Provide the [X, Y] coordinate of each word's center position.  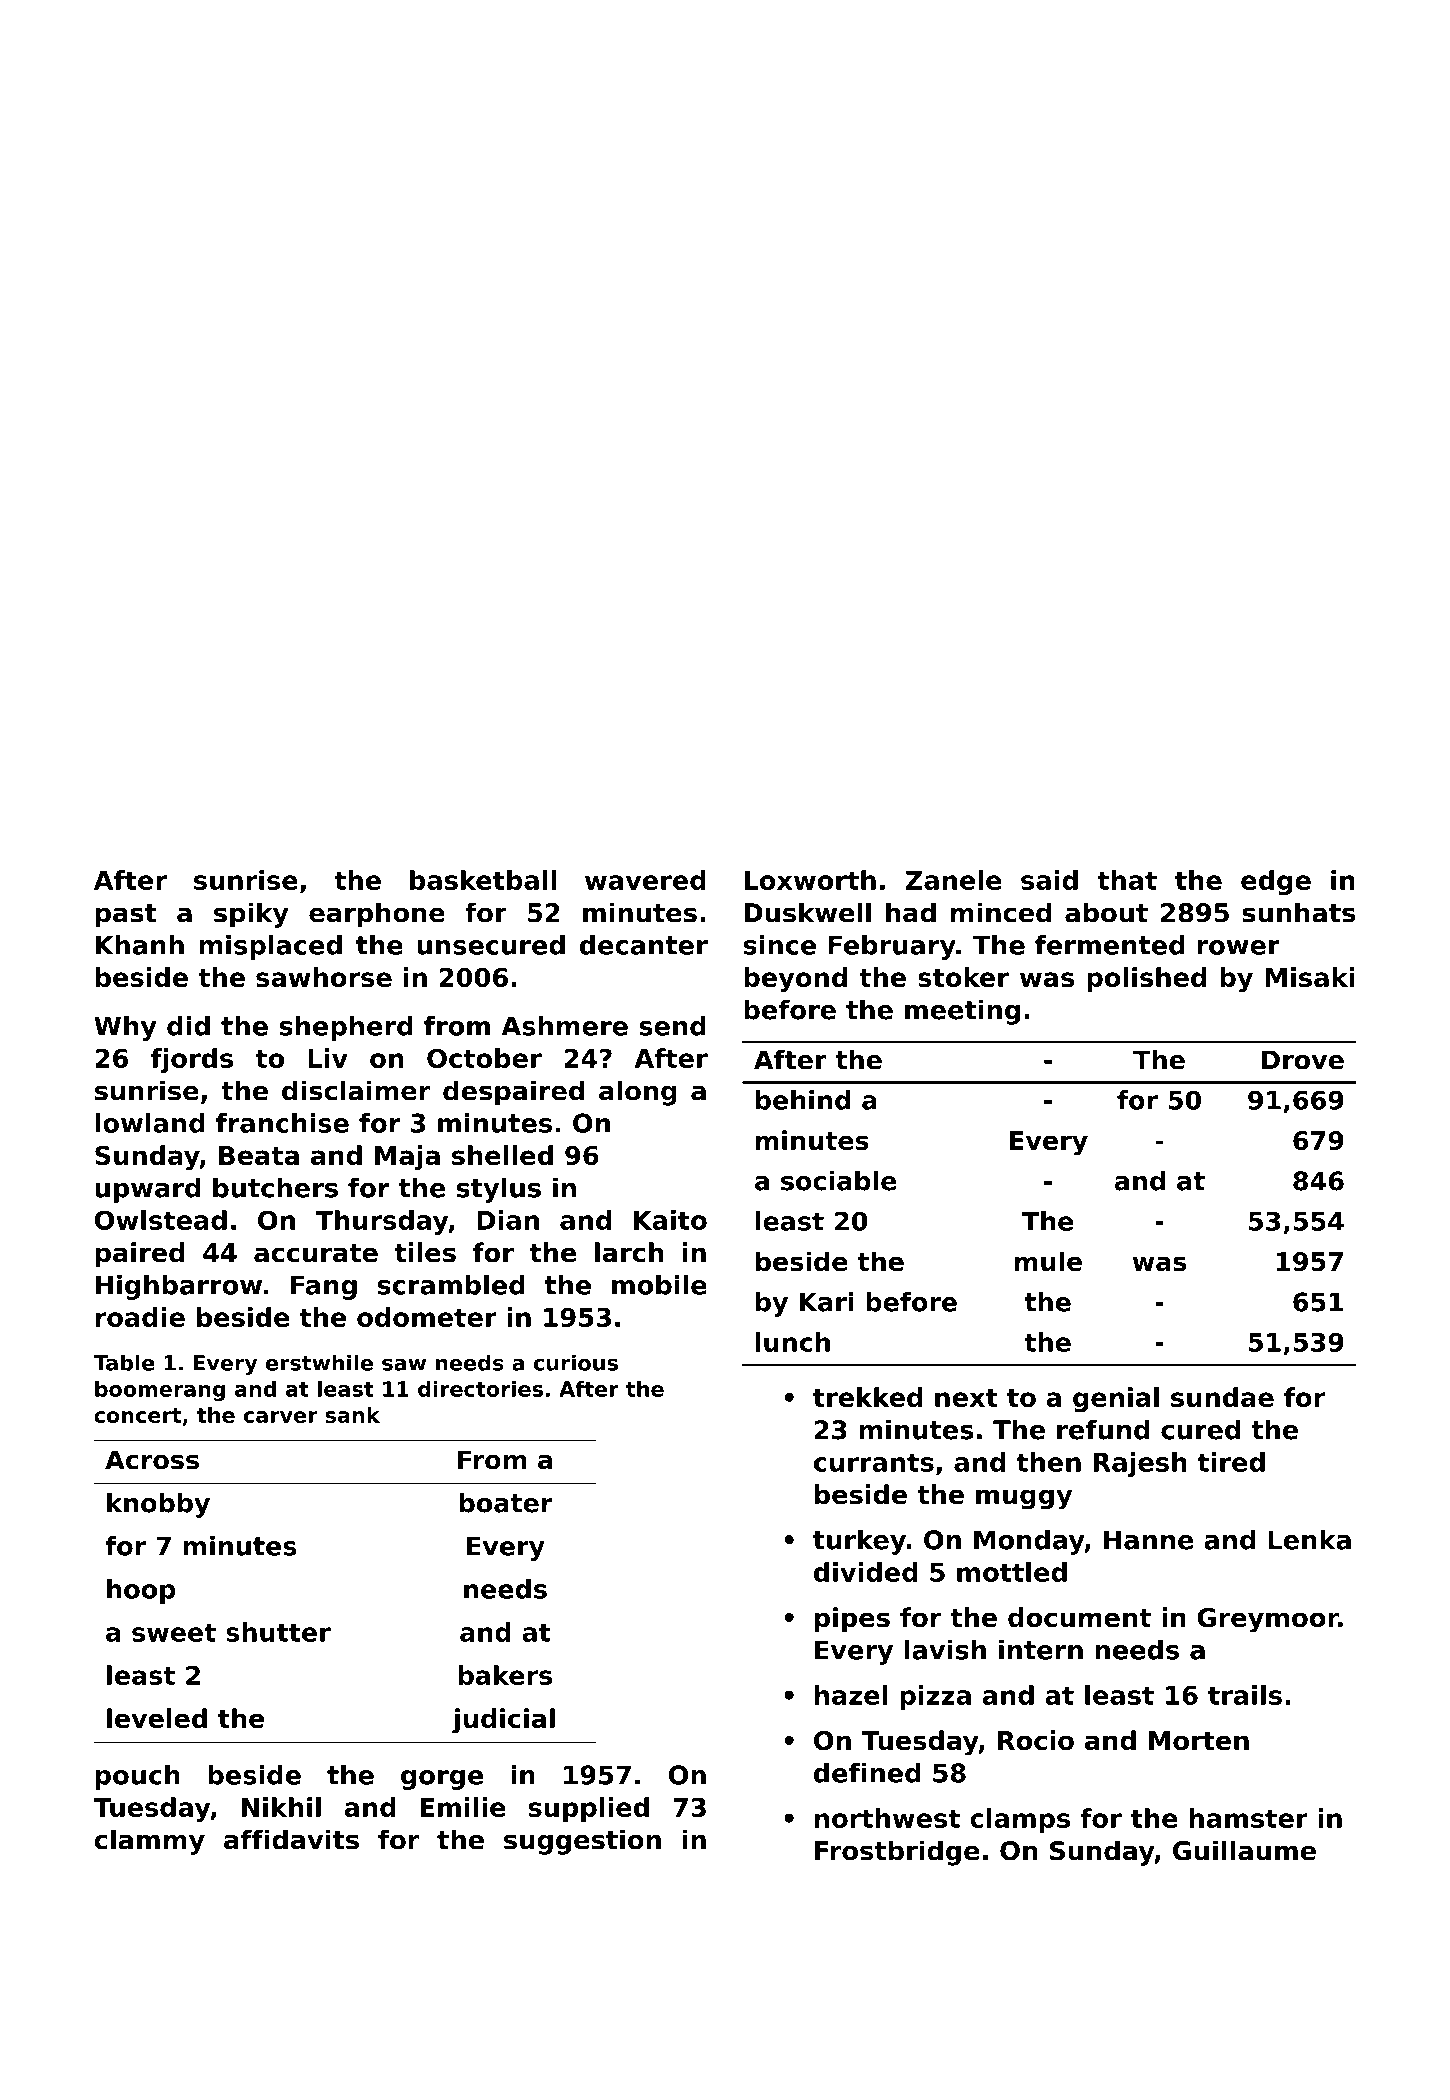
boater [506, 1503]
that [1127, 880]
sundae [1222, 1397]
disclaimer [356, 1090]
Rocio [1036, 1740]
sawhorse [324, 977]
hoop [141, 1591]
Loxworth [810, 880]
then [1048, 1462]
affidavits [291, 1839]
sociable [839, 1181]
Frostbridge [897, 1853]
